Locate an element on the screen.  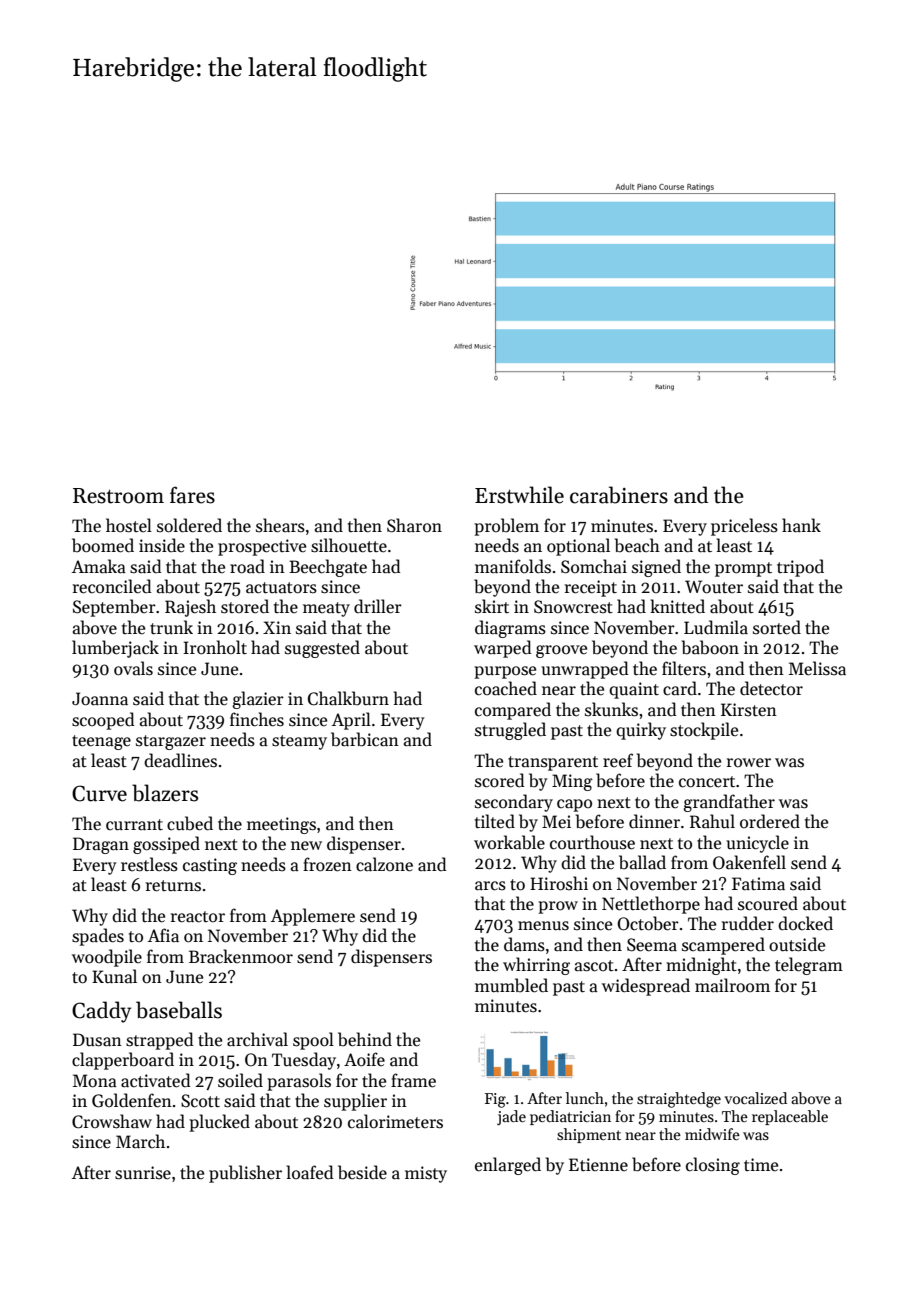
priceless is located at coordinates (744, 527).
